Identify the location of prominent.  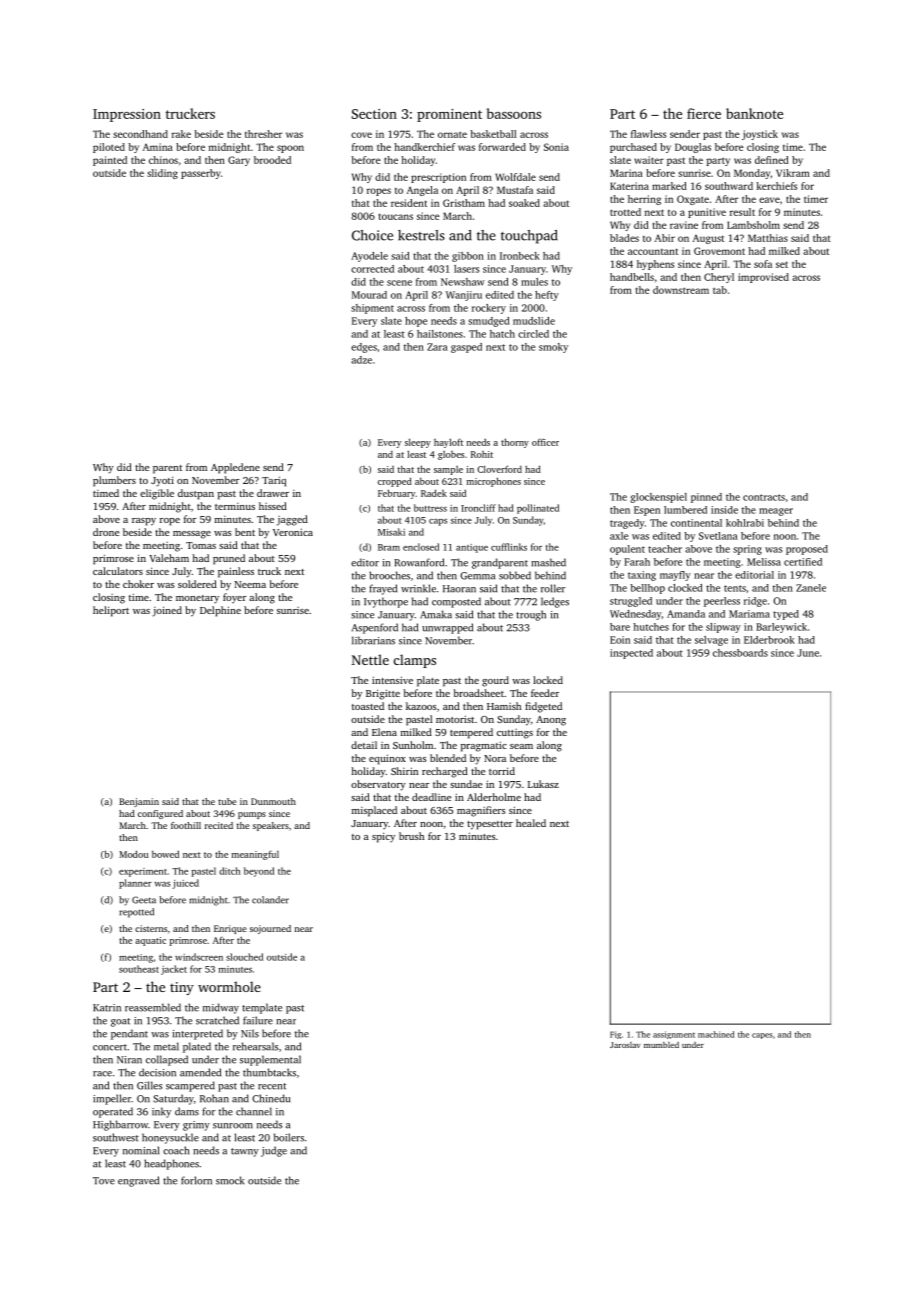
(449, 115).
